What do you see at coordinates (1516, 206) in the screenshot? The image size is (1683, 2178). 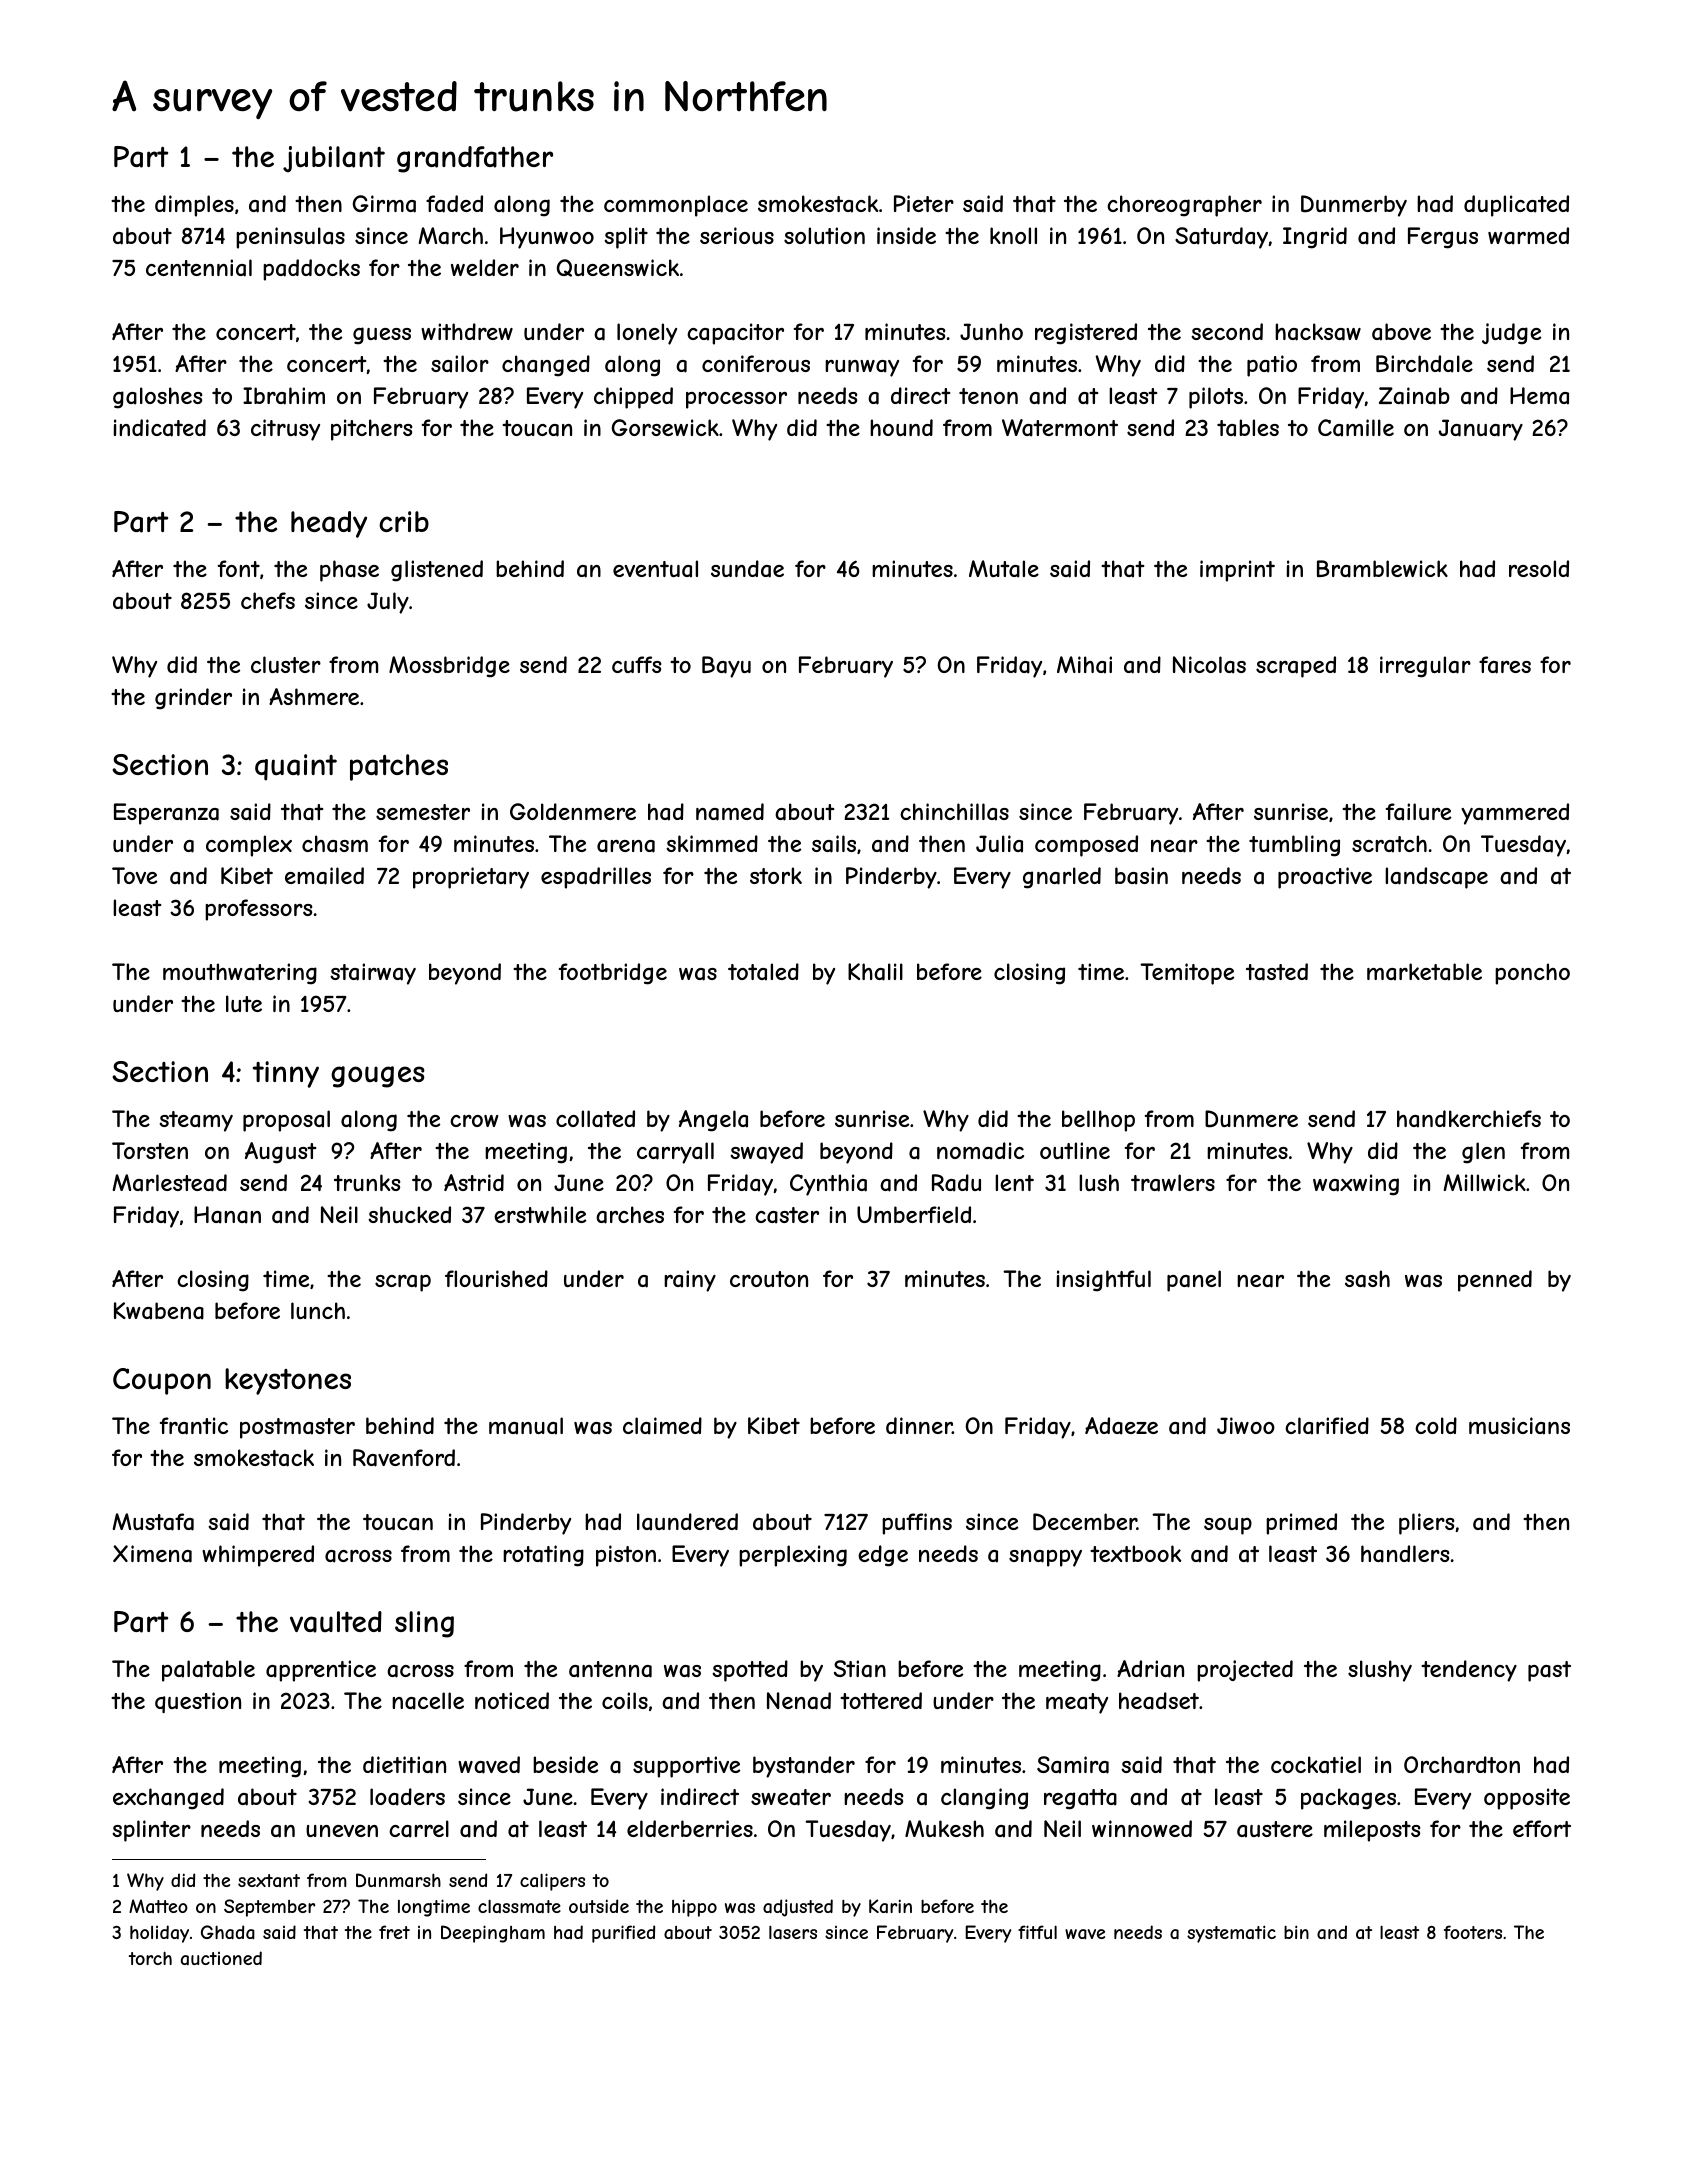 I see `duplicated` at bounding box center [1516, 206].
